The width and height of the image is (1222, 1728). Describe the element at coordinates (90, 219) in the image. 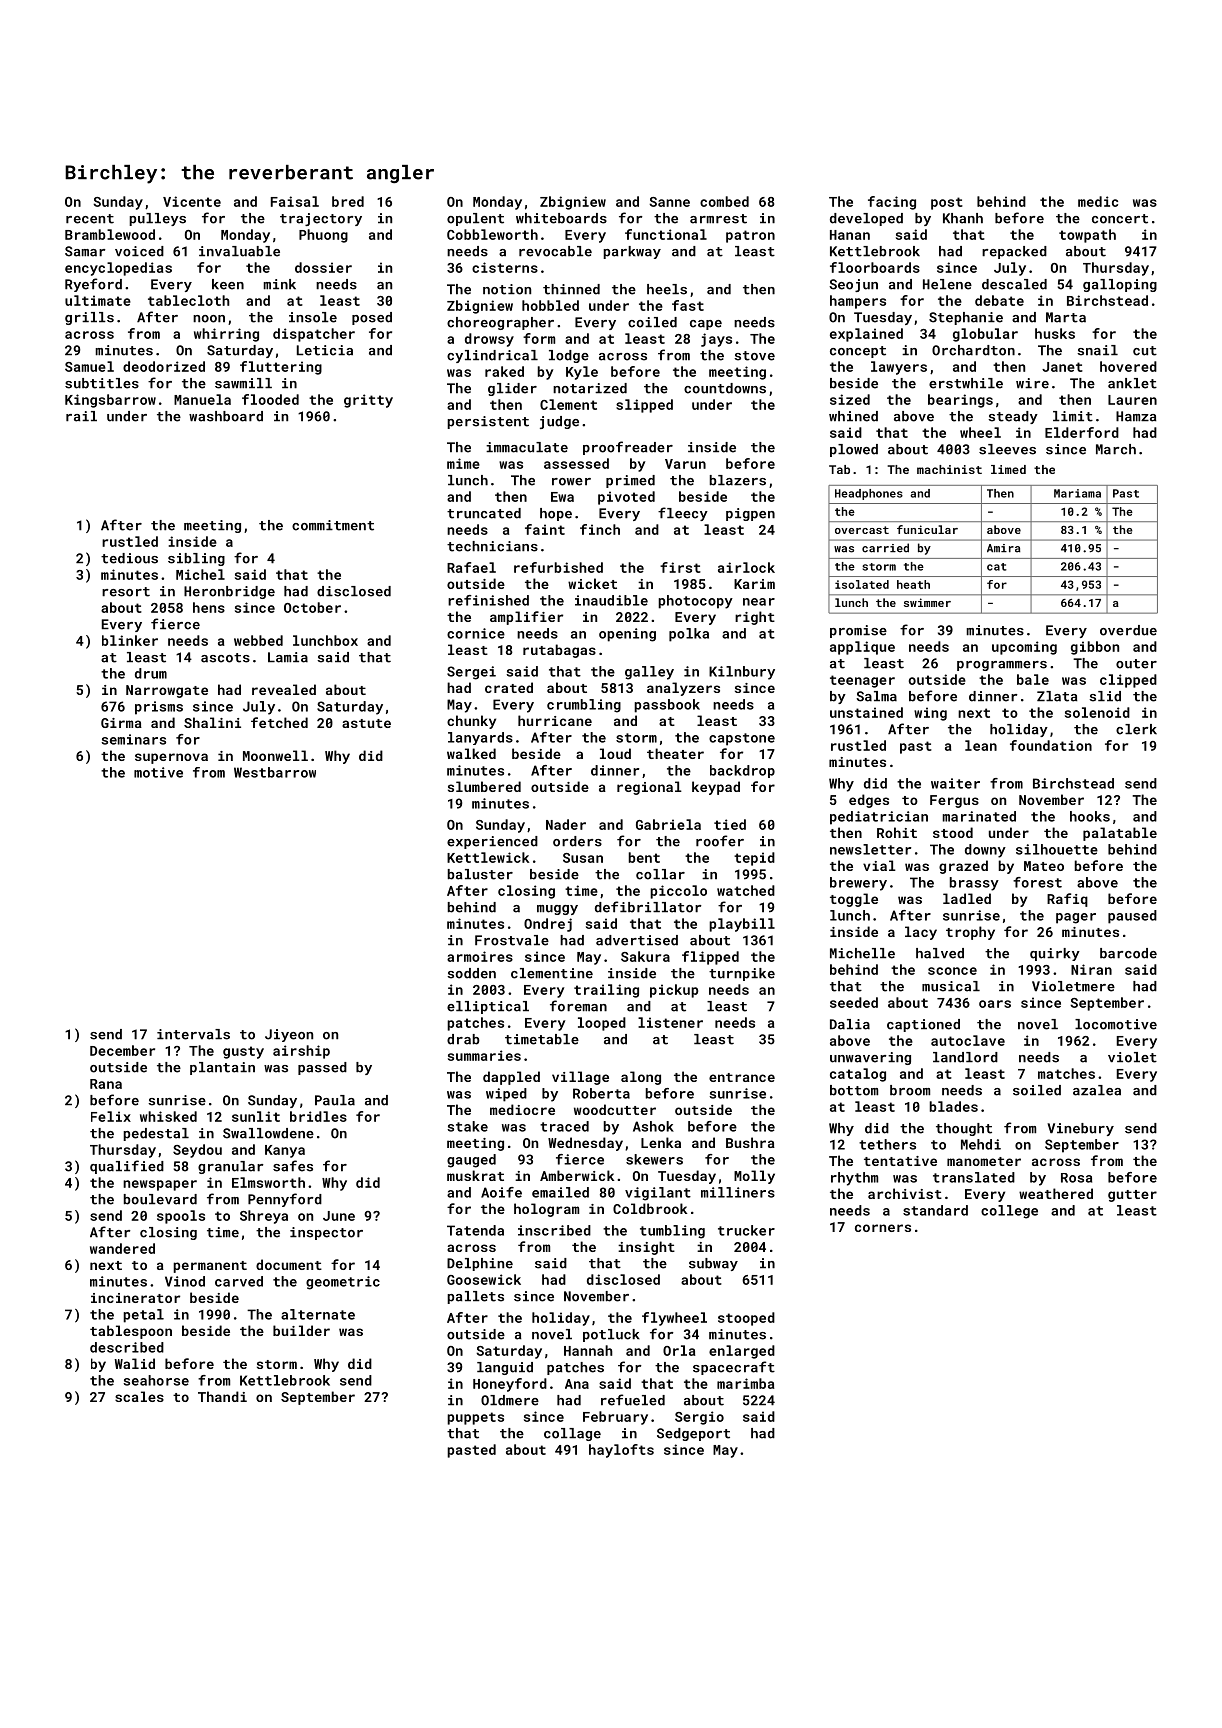

I see `recent` at that location.
